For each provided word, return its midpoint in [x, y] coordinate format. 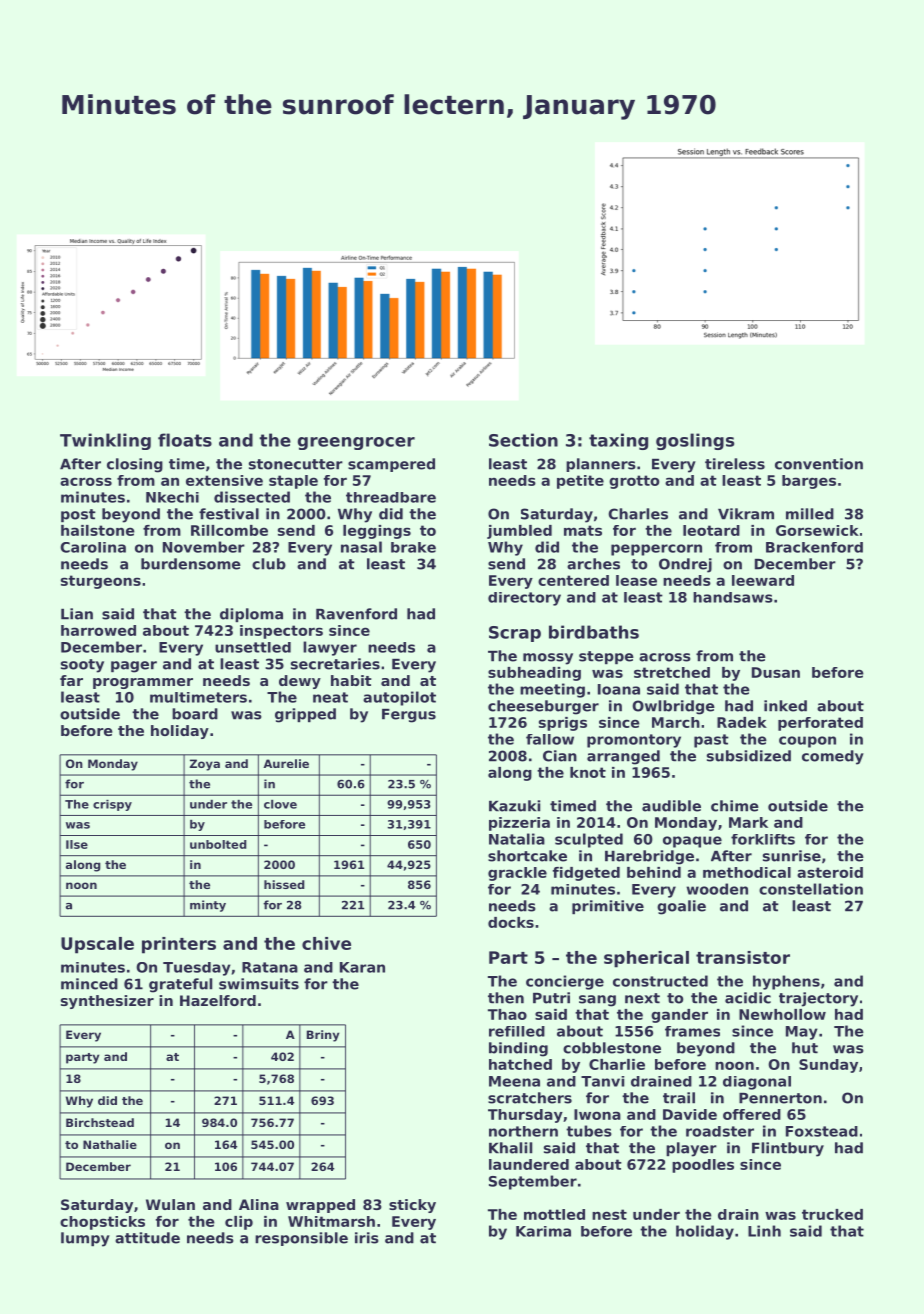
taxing [618, 441]
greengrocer [356, 443]
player [691, 1149]
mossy [548, 659]
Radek [742, 722]
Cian [560, 756]
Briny [323, 1036]
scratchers [530, 1098]
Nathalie [110, 1144]
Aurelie [286, 763]
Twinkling [105, 441]
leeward [763, 580]
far [71, 680]
